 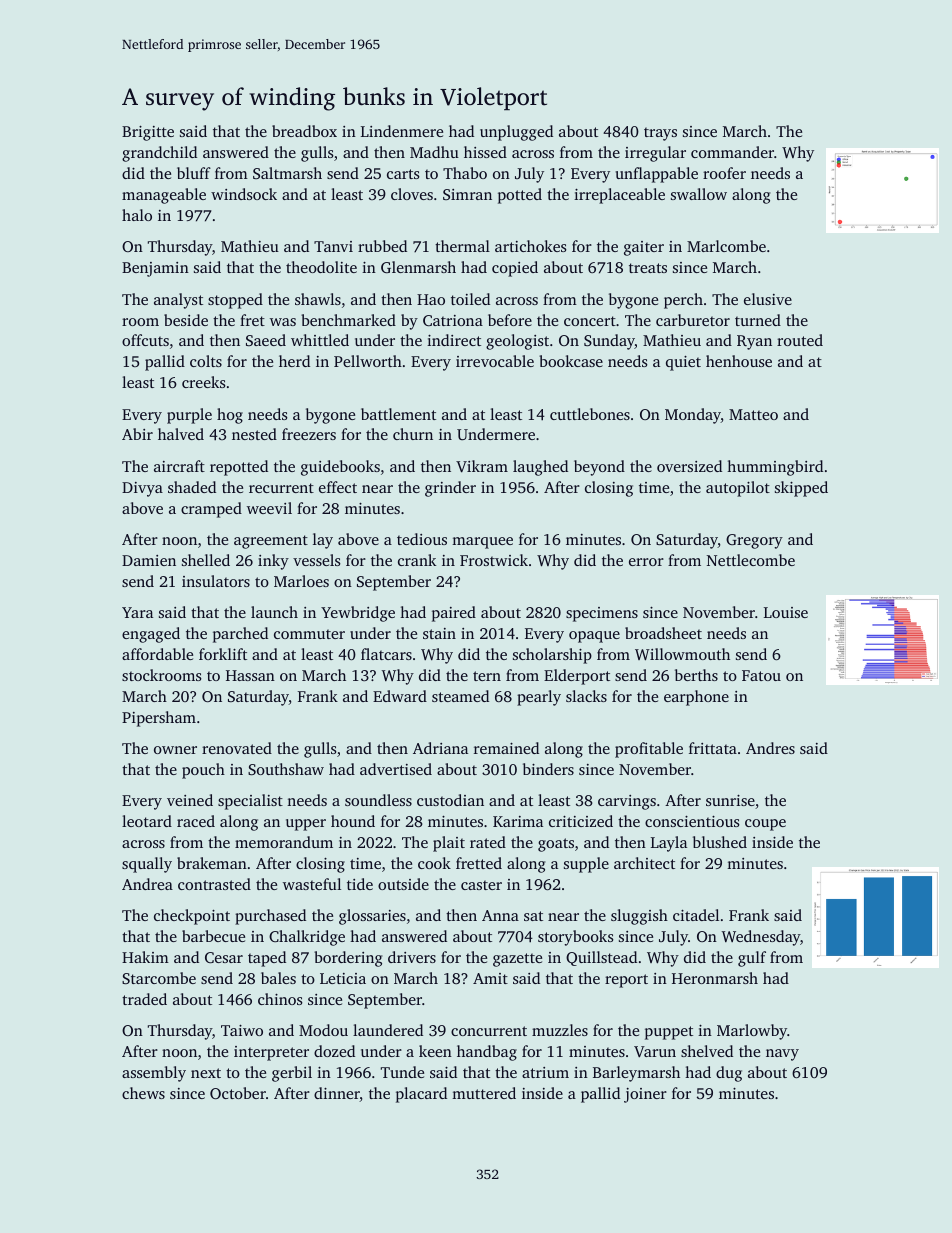 I want to click on dug, so click(x=729, y=1074).
